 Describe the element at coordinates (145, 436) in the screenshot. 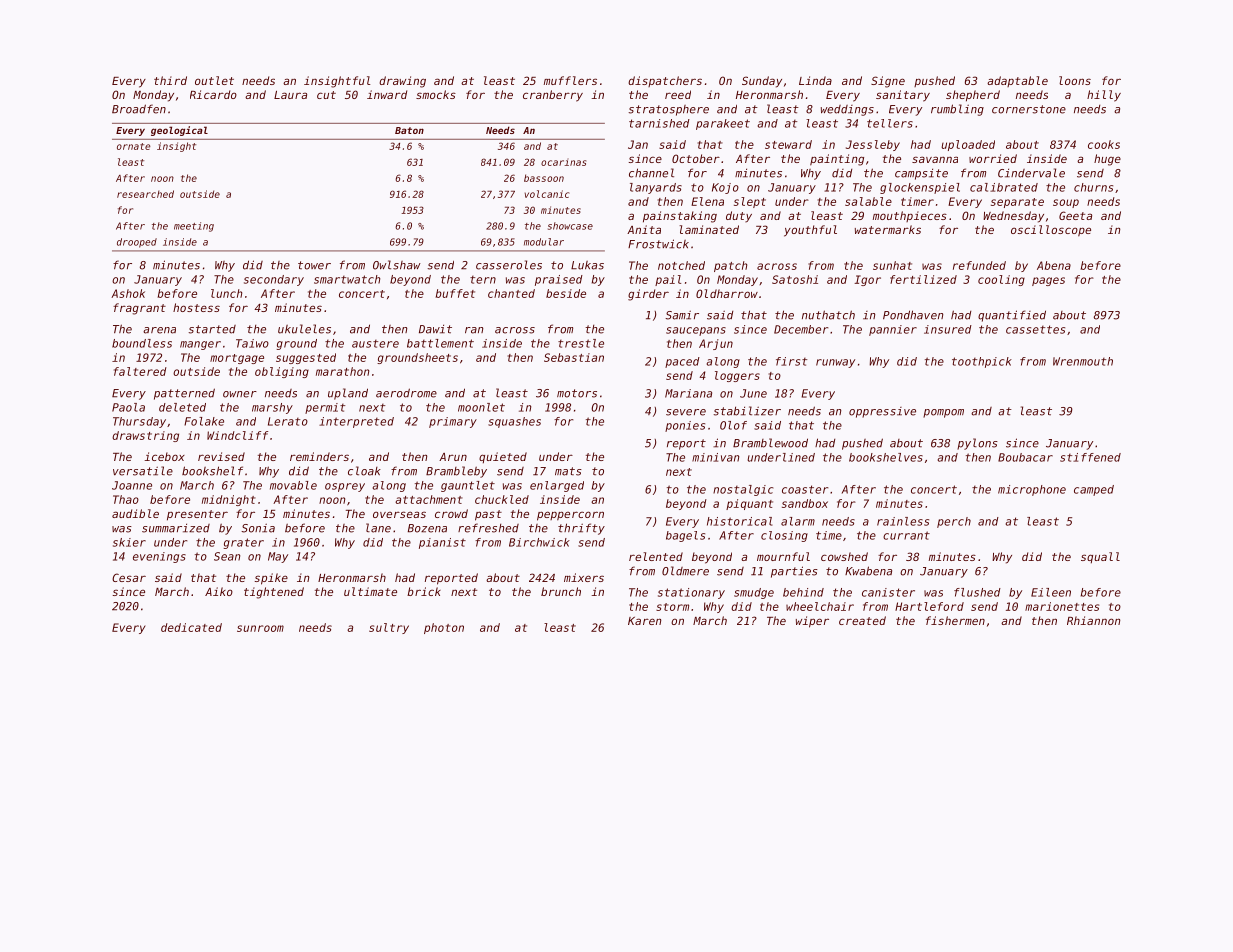

I see `drawstring` at that location.
